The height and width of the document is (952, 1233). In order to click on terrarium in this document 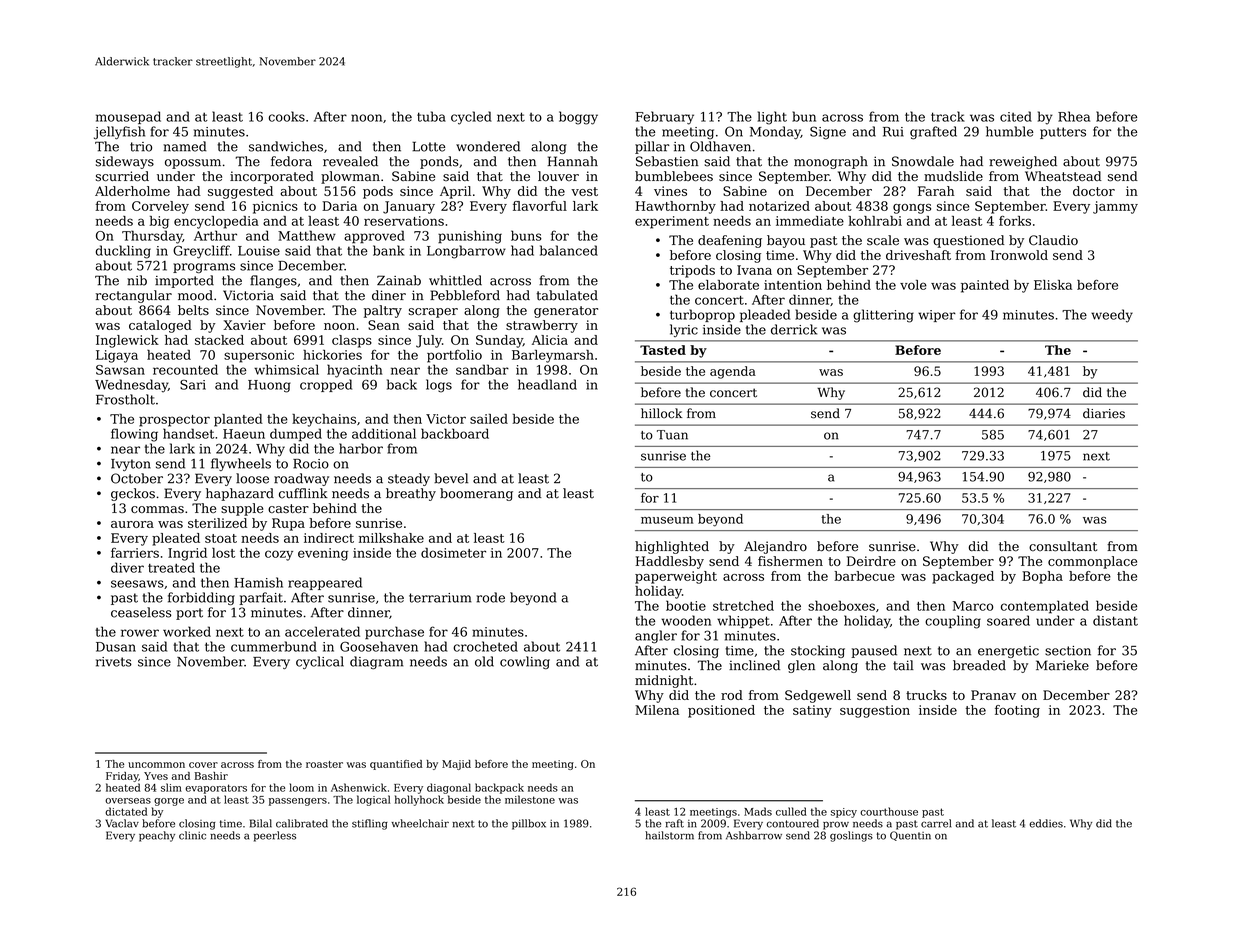, I will do `click(440, 598)`.
